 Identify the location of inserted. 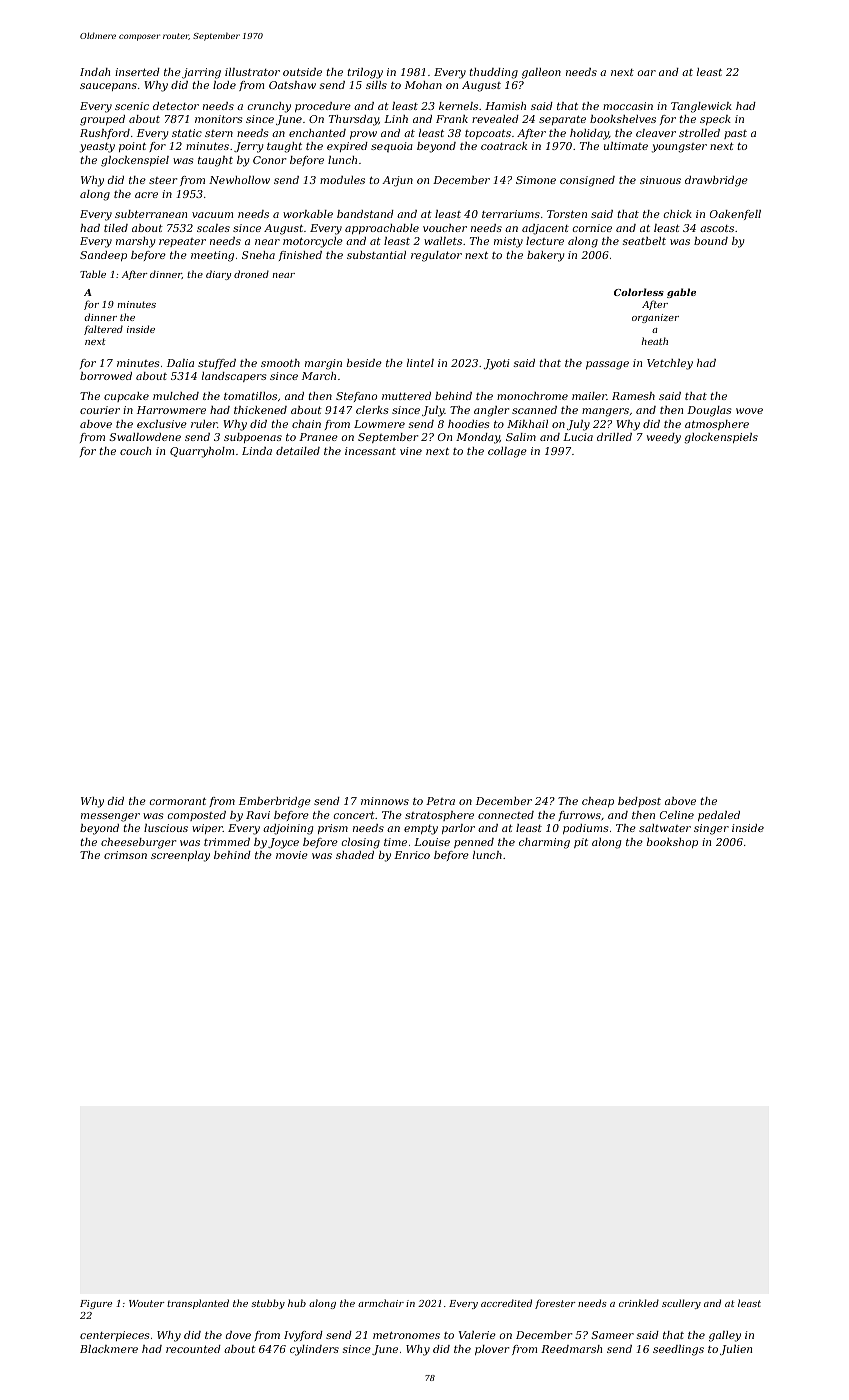
(137, 72).
